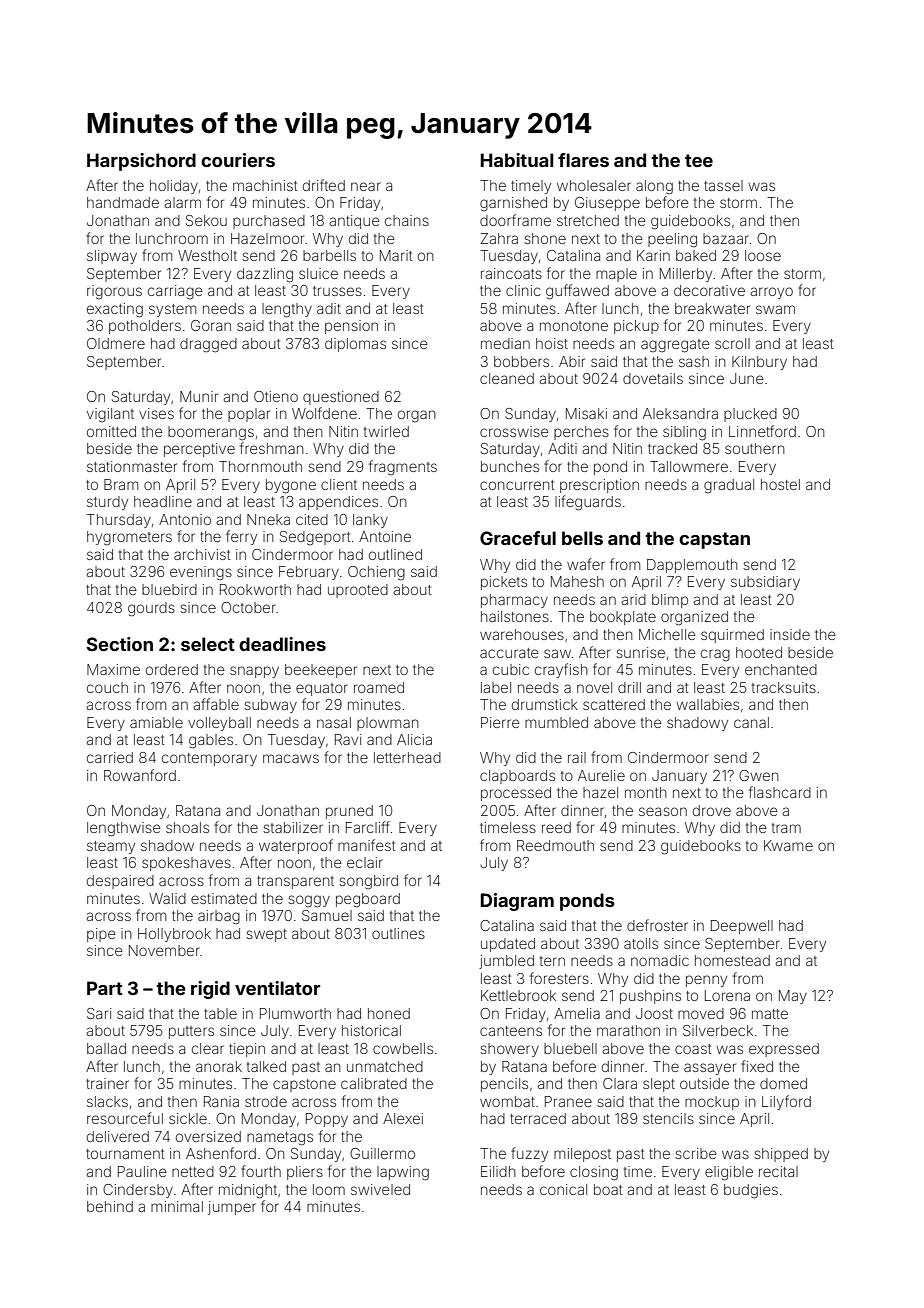 The height and width of the screenshot is (1308, 924). What do you see at coordinates (309, 573) in the screenshot?
I see `February` at bounding box center [309, 573].
